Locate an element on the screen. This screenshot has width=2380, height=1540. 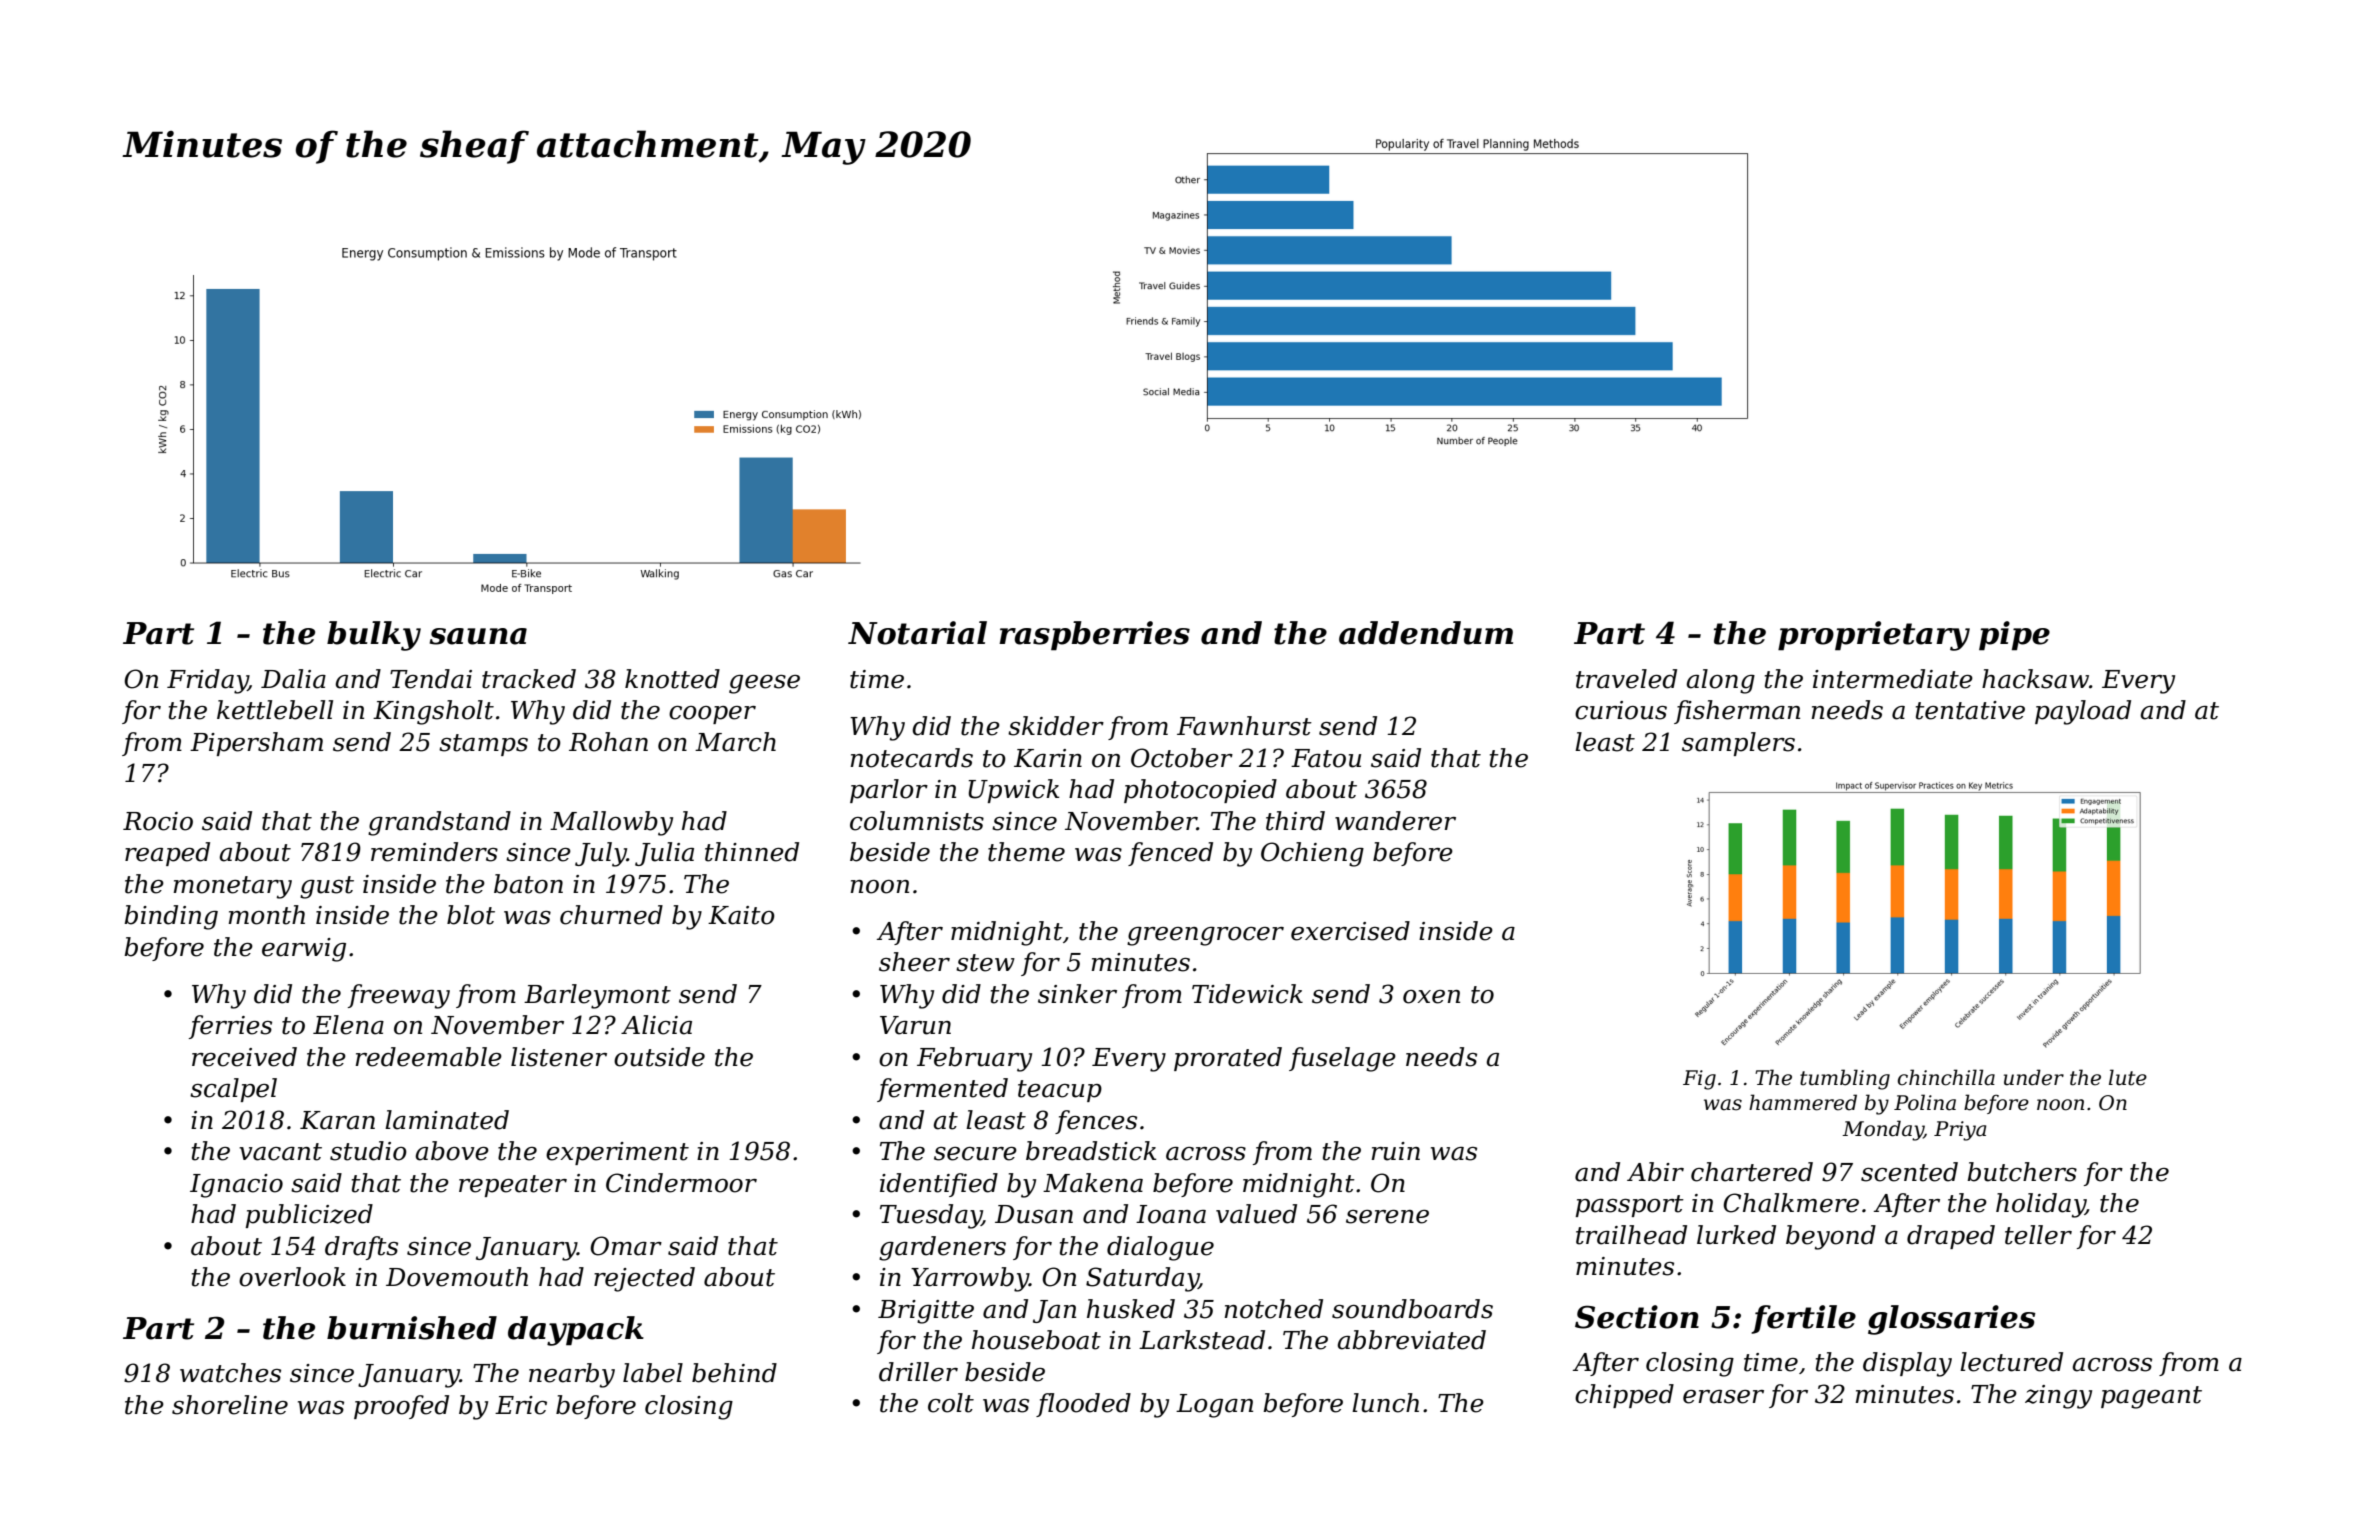
Ochieng is located at coordinates (1312, 854).
